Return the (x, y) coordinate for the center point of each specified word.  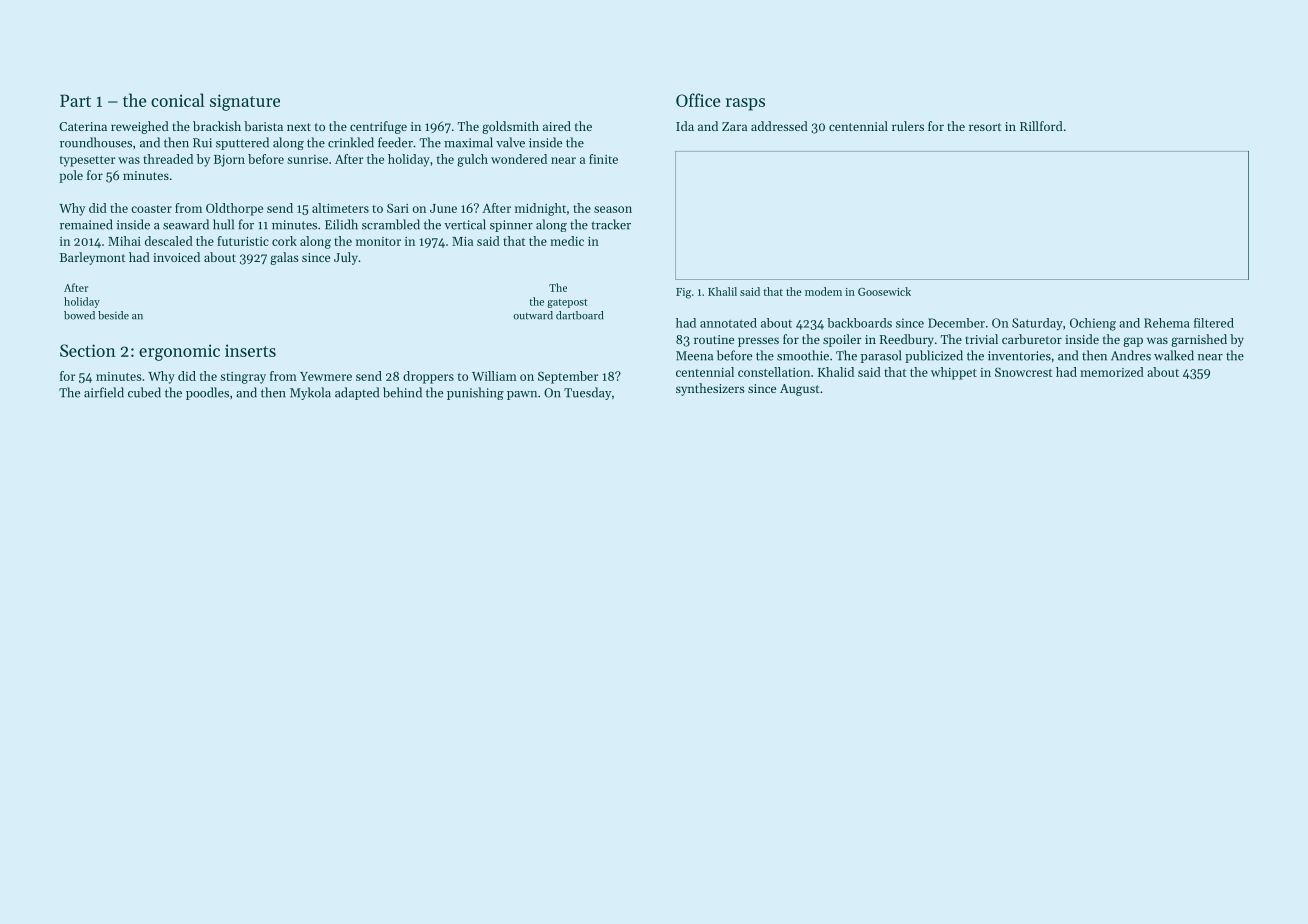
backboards (860, 323)
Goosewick (884, 291)
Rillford (1041, 126)
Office (698, 100)
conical (178, 100)
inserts (250, 350)
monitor (378, 241)
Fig (683, 293)
